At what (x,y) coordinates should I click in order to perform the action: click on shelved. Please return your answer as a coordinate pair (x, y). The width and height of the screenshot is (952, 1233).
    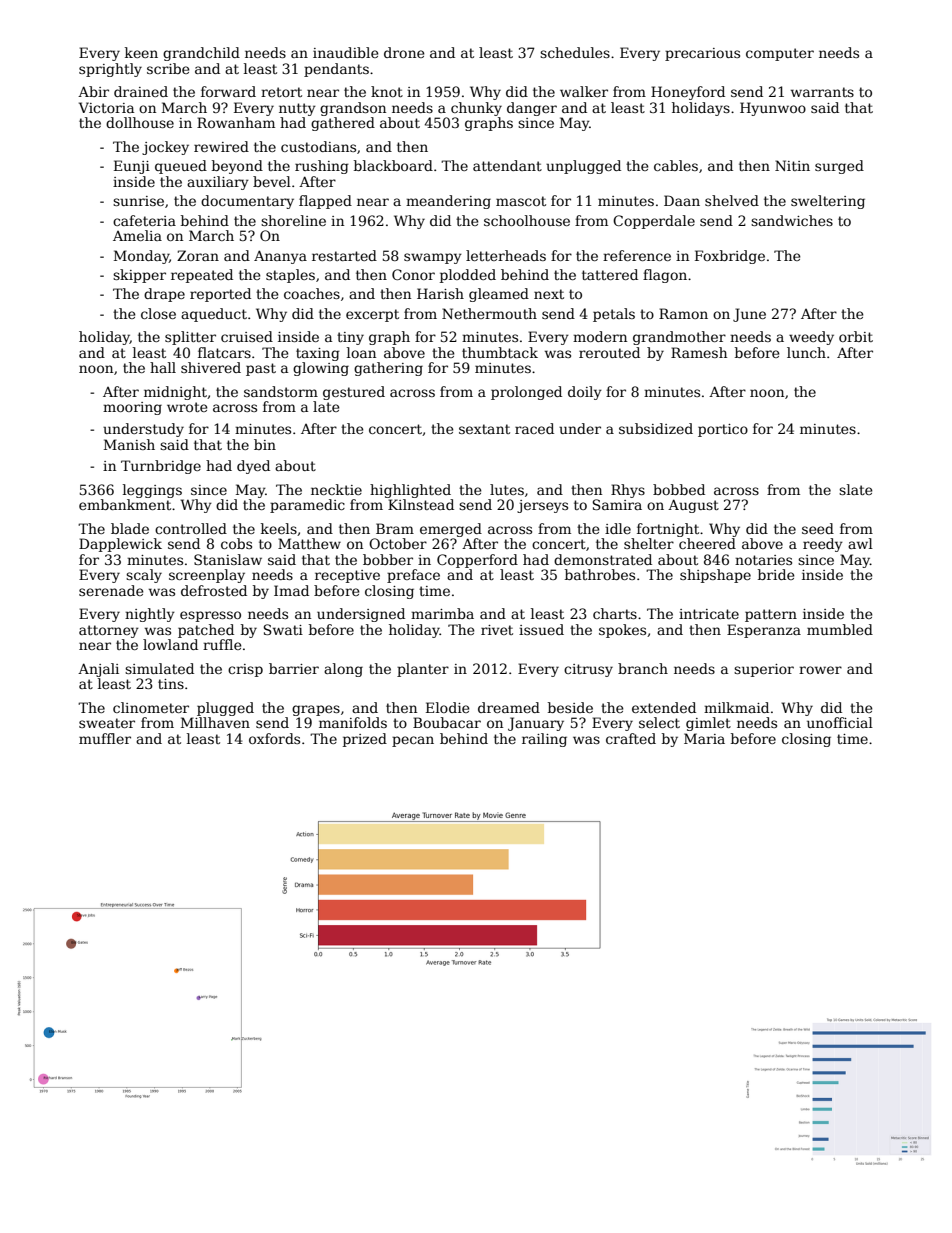
    Looking at the image, I should click on (732, 200).
